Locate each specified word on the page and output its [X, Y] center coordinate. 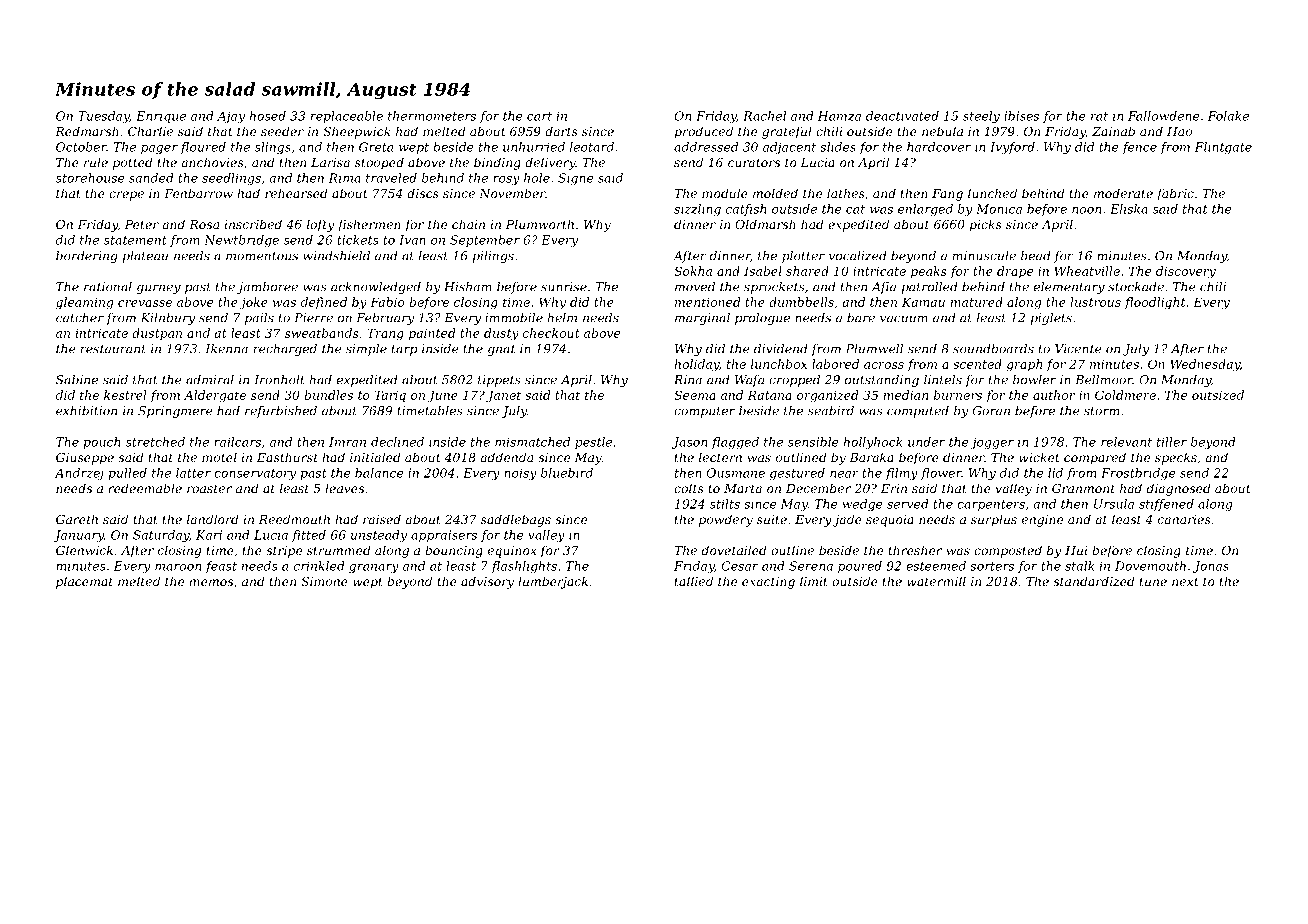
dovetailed [734, 550]
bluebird [567, 473]
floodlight [1155, 303]
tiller [1172, 442]
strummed [339, 550]
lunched [992, 193]
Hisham [468, 287]
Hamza [839, 116]
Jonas [1211, 567]
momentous [262, 256]
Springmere [175, 412]
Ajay [231, 117]
